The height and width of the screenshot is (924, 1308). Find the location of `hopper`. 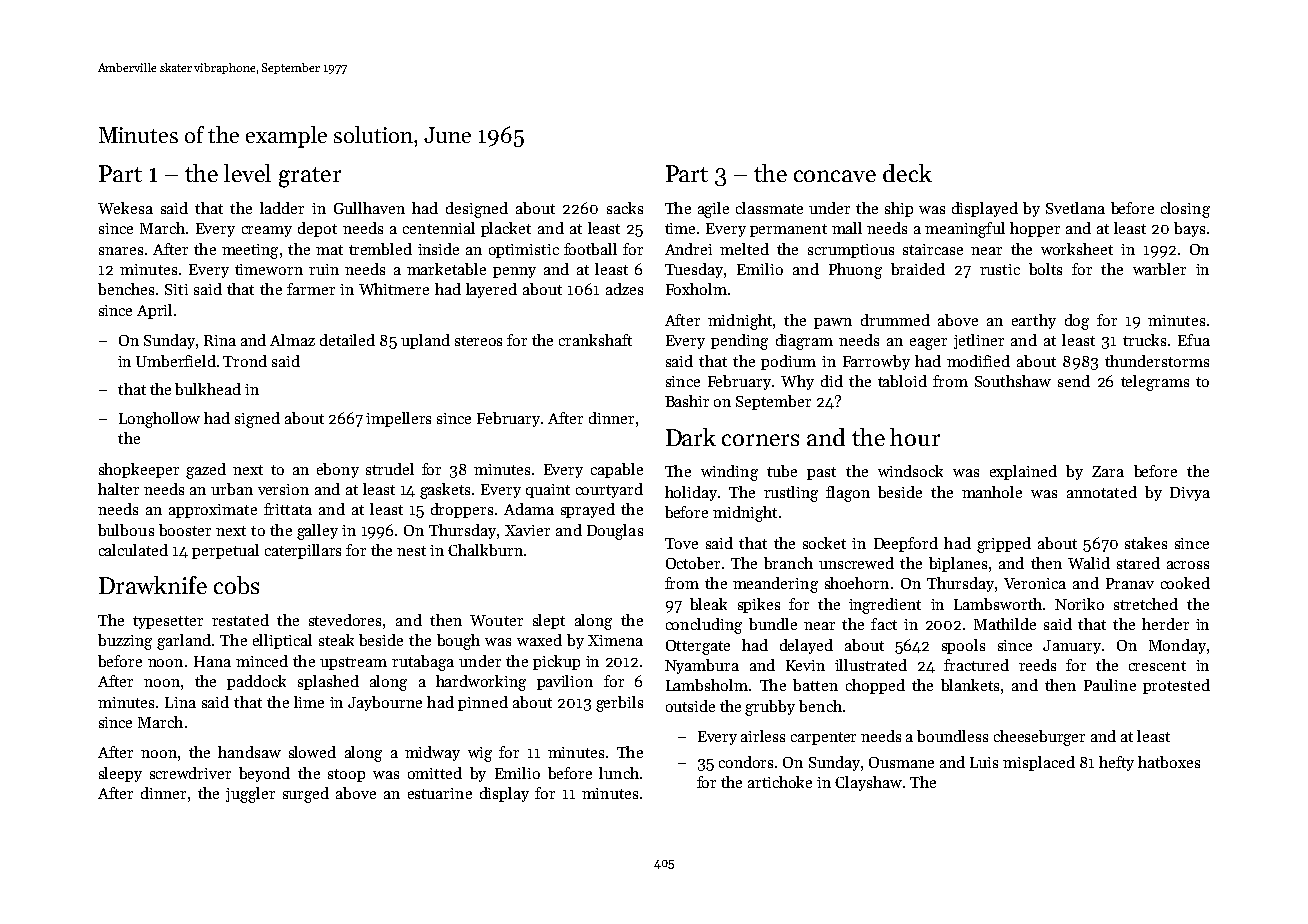

hopper is located at coordinates (1035, 229).
